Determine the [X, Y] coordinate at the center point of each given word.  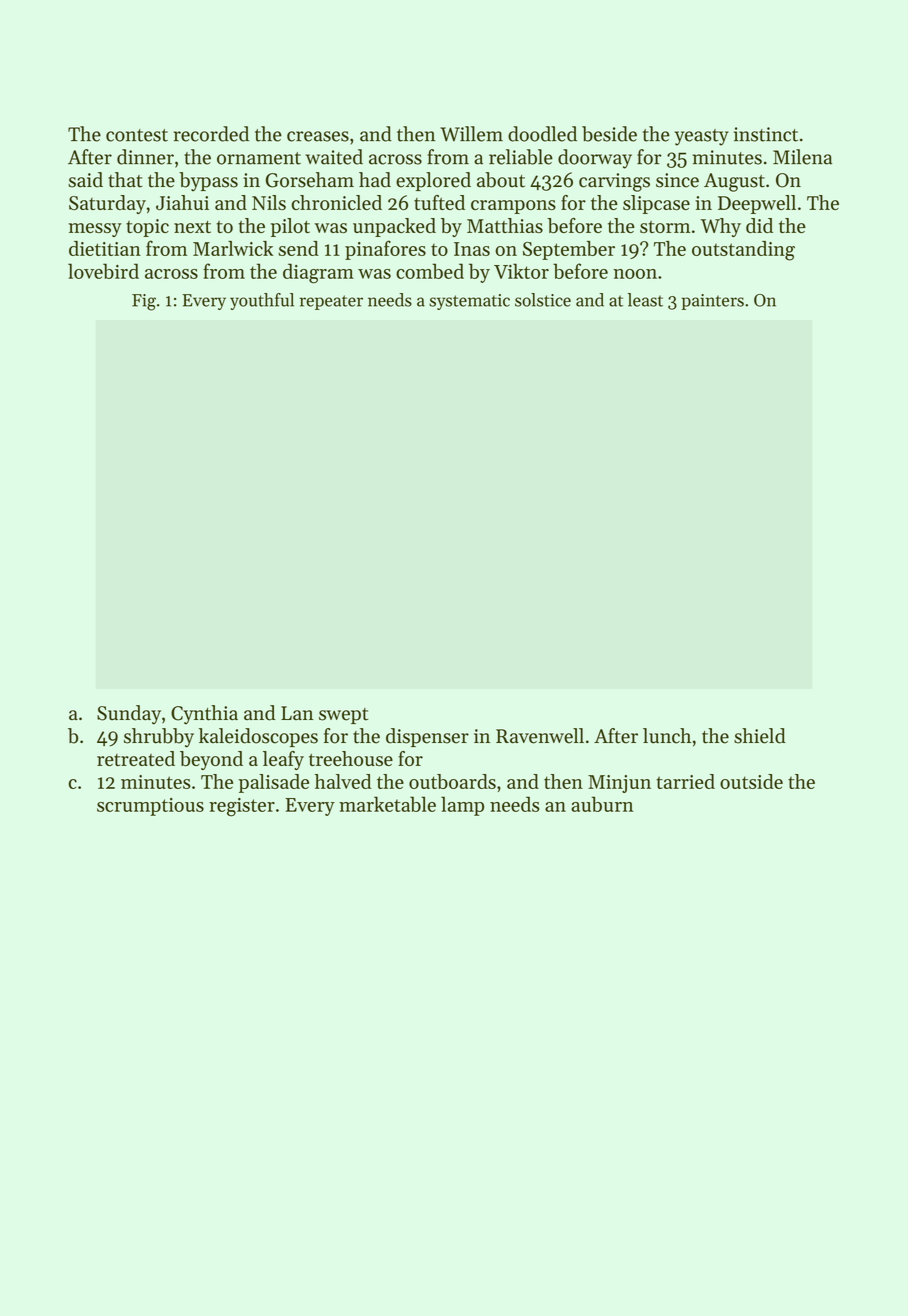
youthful [262, 301]
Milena [802, 157]
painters [712, 302]
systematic [469, 302]
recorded [211, 134]
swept [343, 716]
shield [760, 736]
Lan [297, 713]
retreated [136, 758]
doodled [542, 134]
